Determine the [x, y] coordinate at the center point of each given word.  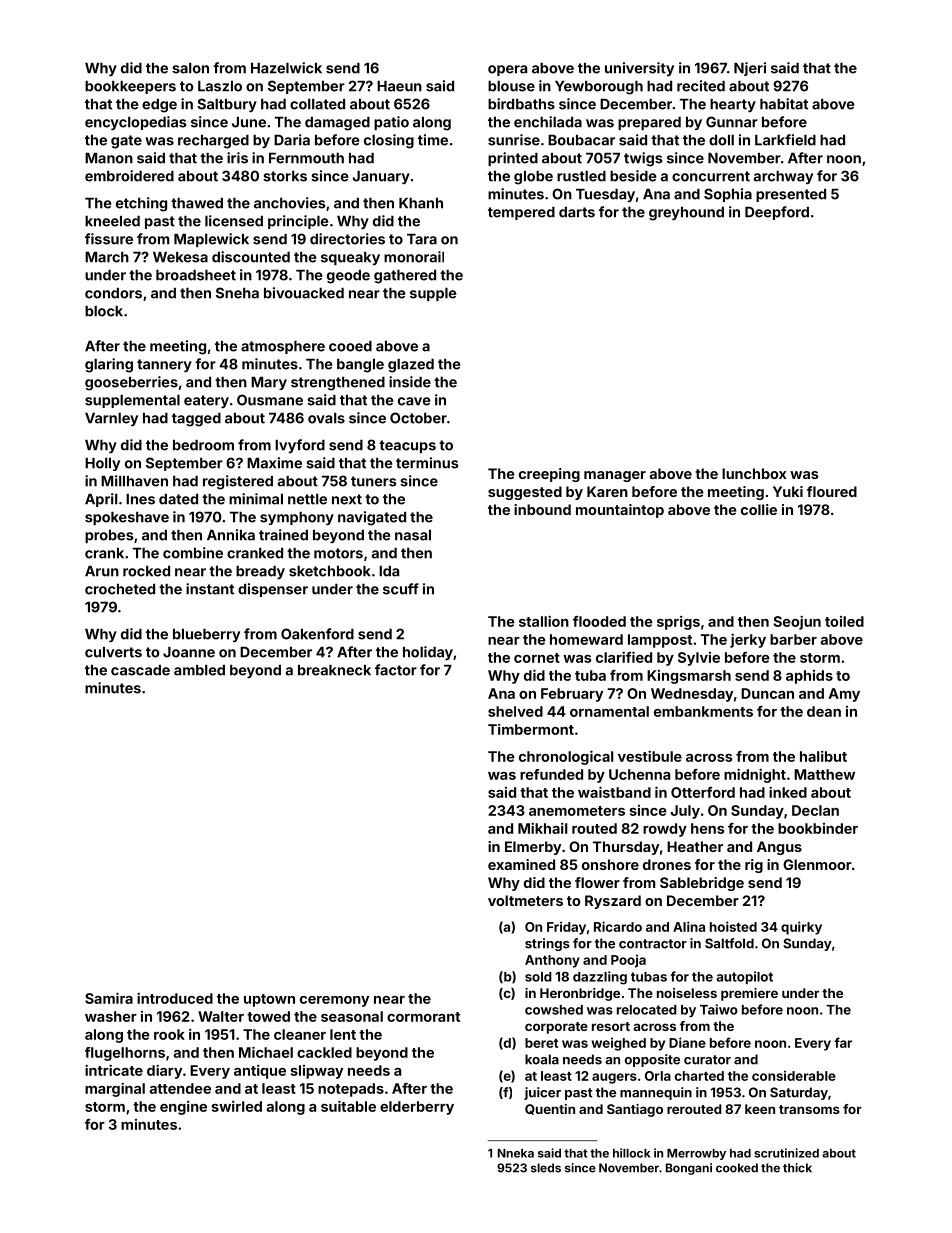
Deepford [777, 213]
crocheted [120, 589]
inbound [542, 509]
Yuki [788, 491]
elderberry [417, 1108]
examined [521, 864]
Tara [422, 239]
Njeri [750, 69]
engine [183, 1108]
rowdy [665, 830]
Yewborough [599, 88]
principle [298, 222]
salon [190, 68]
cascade [140, 670]
